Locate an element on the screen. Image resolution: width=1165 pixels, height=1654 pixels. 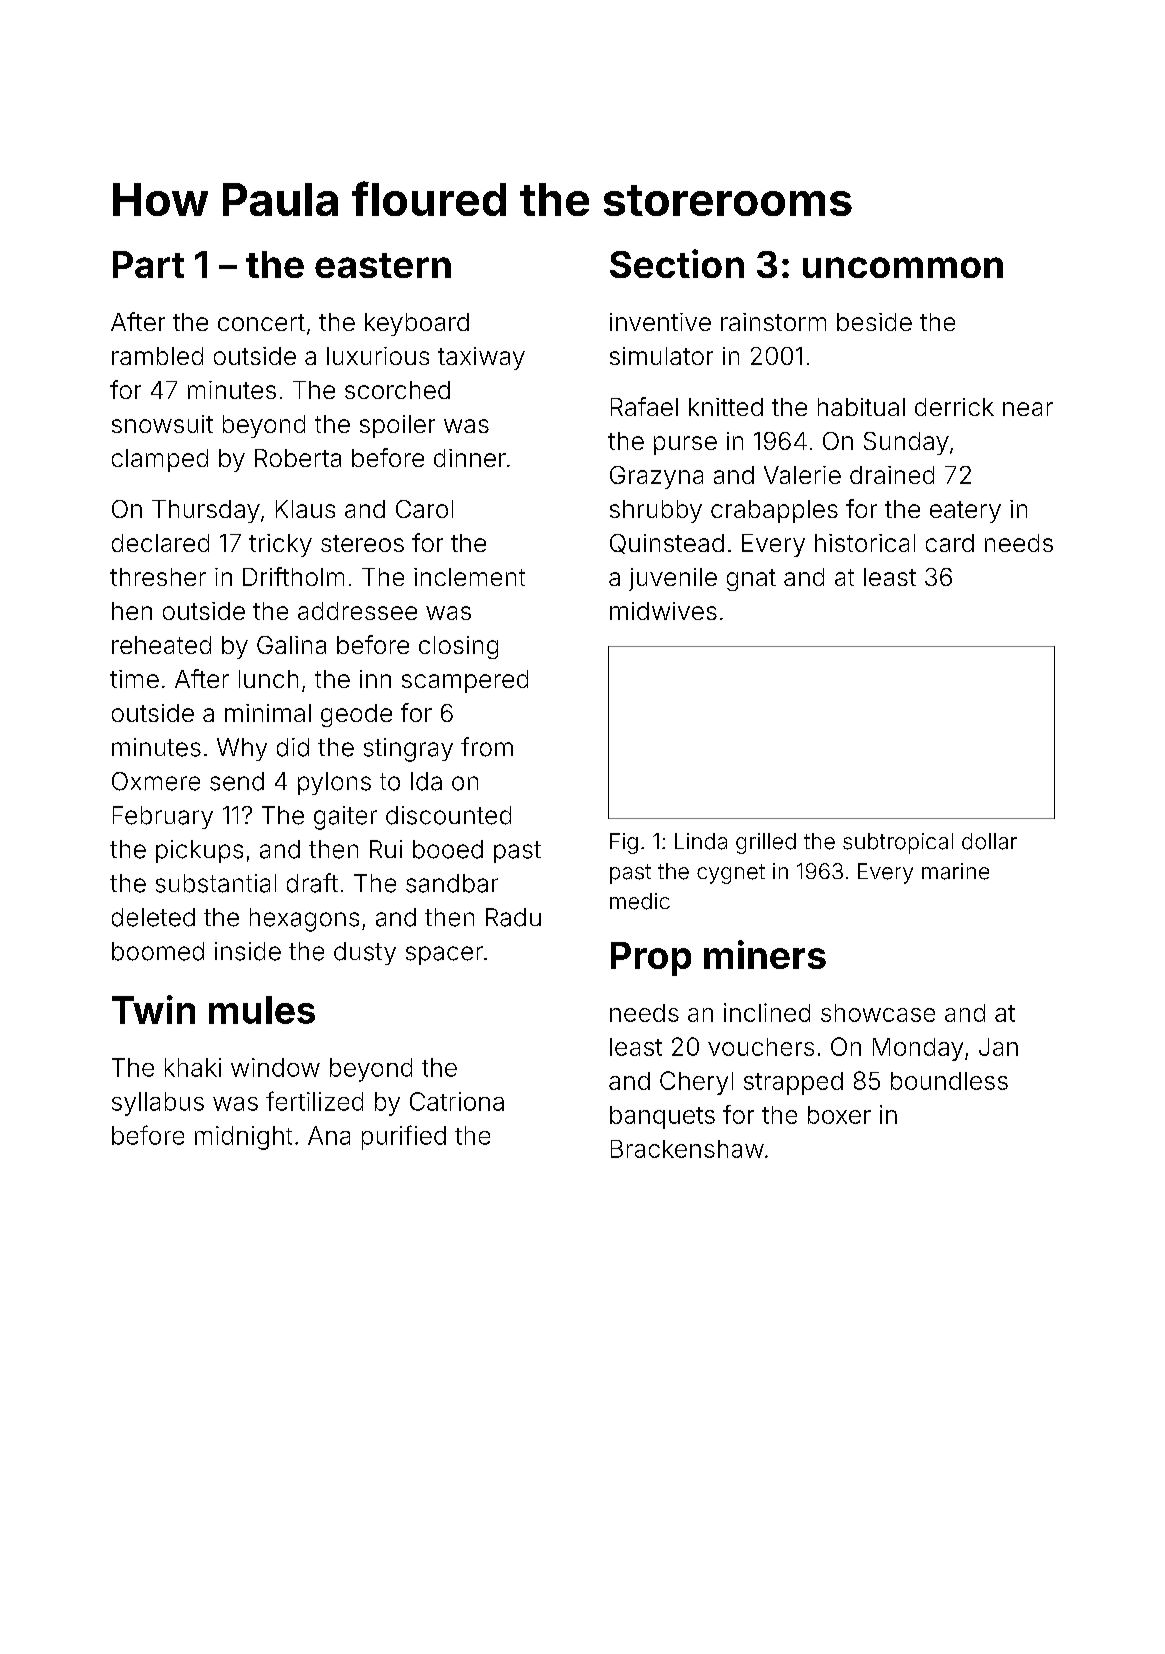
miners is located at coordinates (765, 954).
